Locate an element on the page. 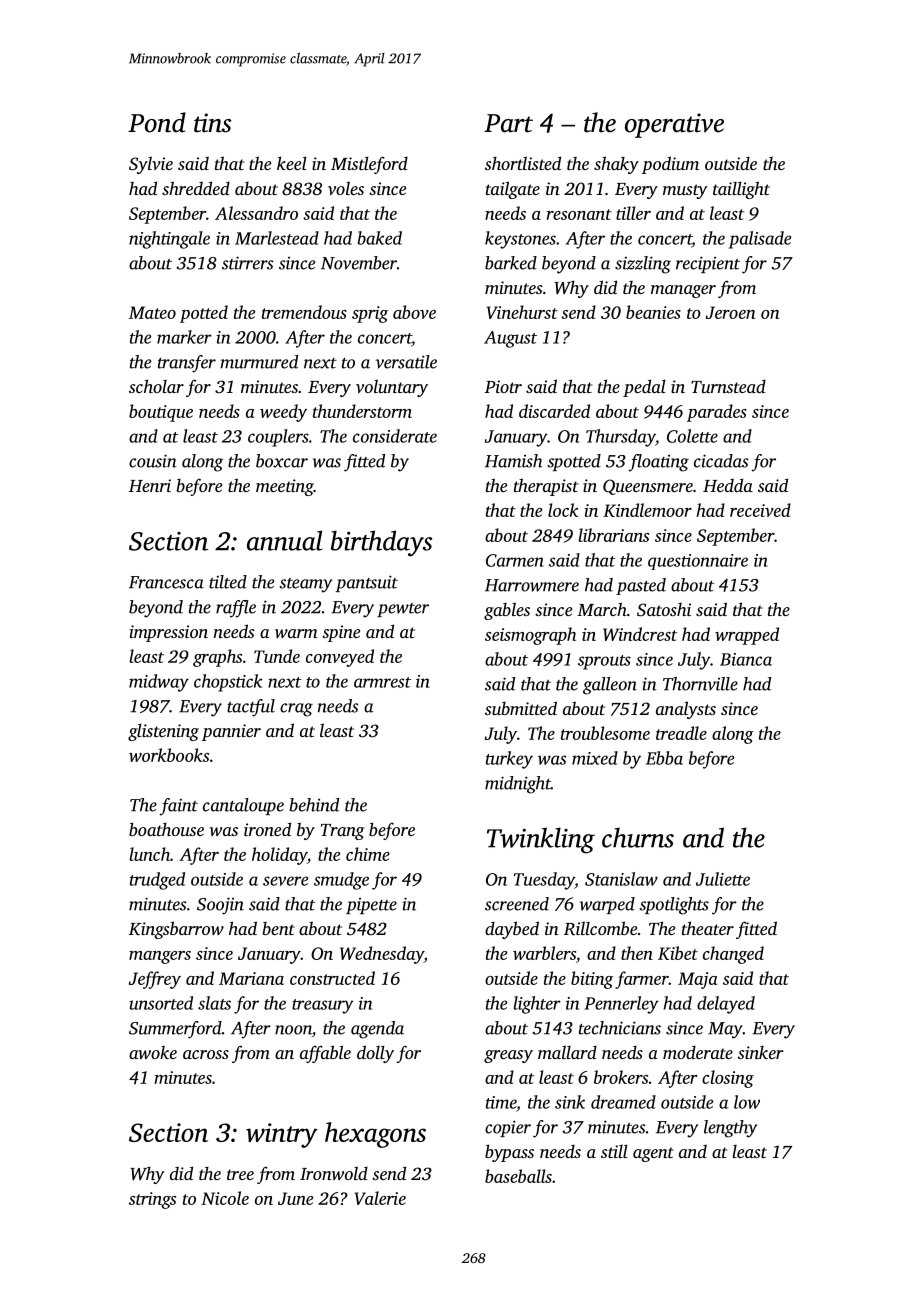 The width and height of the image is (924, 1314). taillight is located at coordinates (741, 190).
